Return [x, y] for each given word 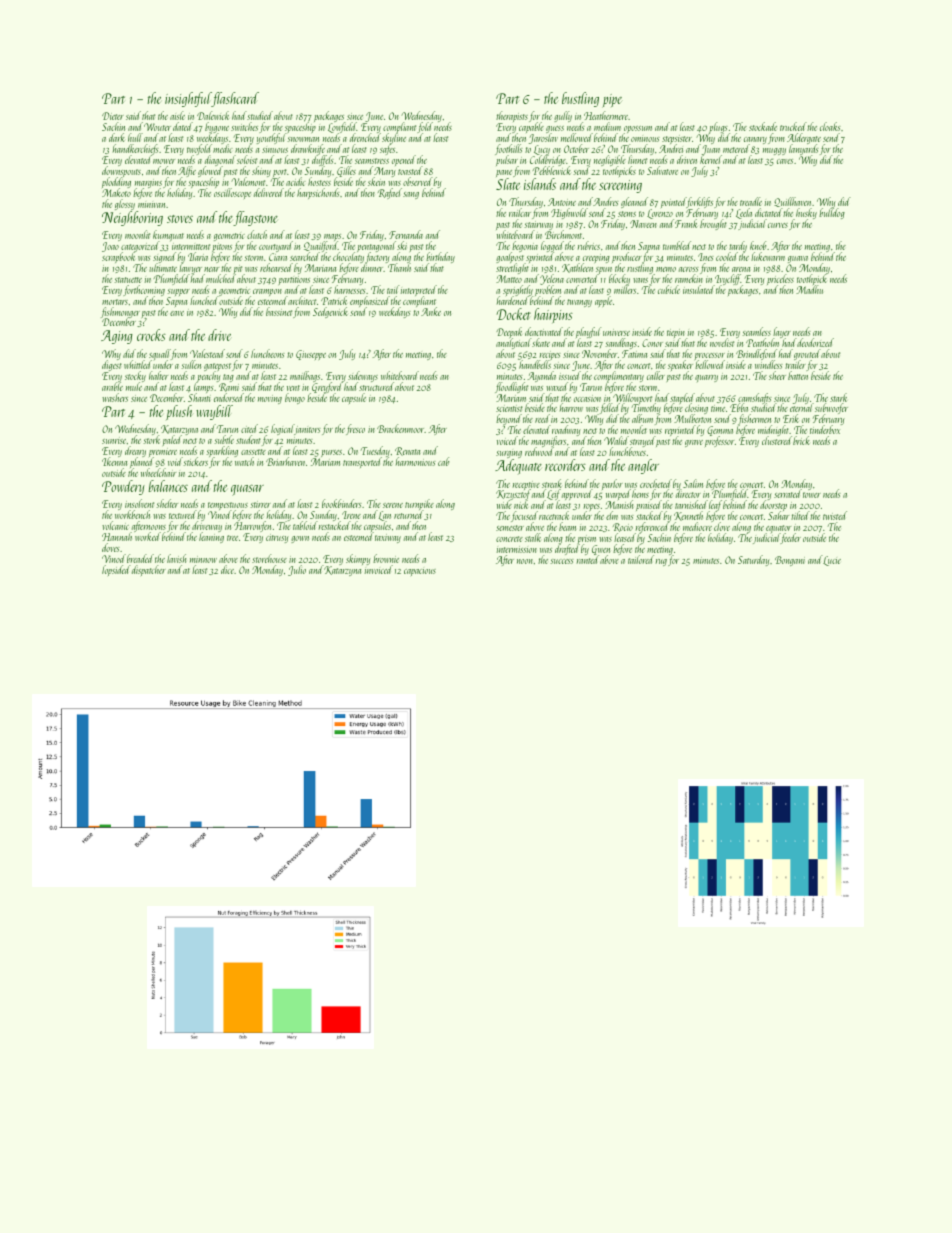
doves [111, 547]
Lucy [542, 150]
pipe [612, 101]
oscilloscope [232, 194]
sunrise [114, 440]
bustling [580, 99]
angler [643, 466]
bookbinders [342, 503]
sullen [191, 364]
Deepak [509, 333]
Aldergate [804, 139]
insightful [188, 99]
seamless [757, 331]
